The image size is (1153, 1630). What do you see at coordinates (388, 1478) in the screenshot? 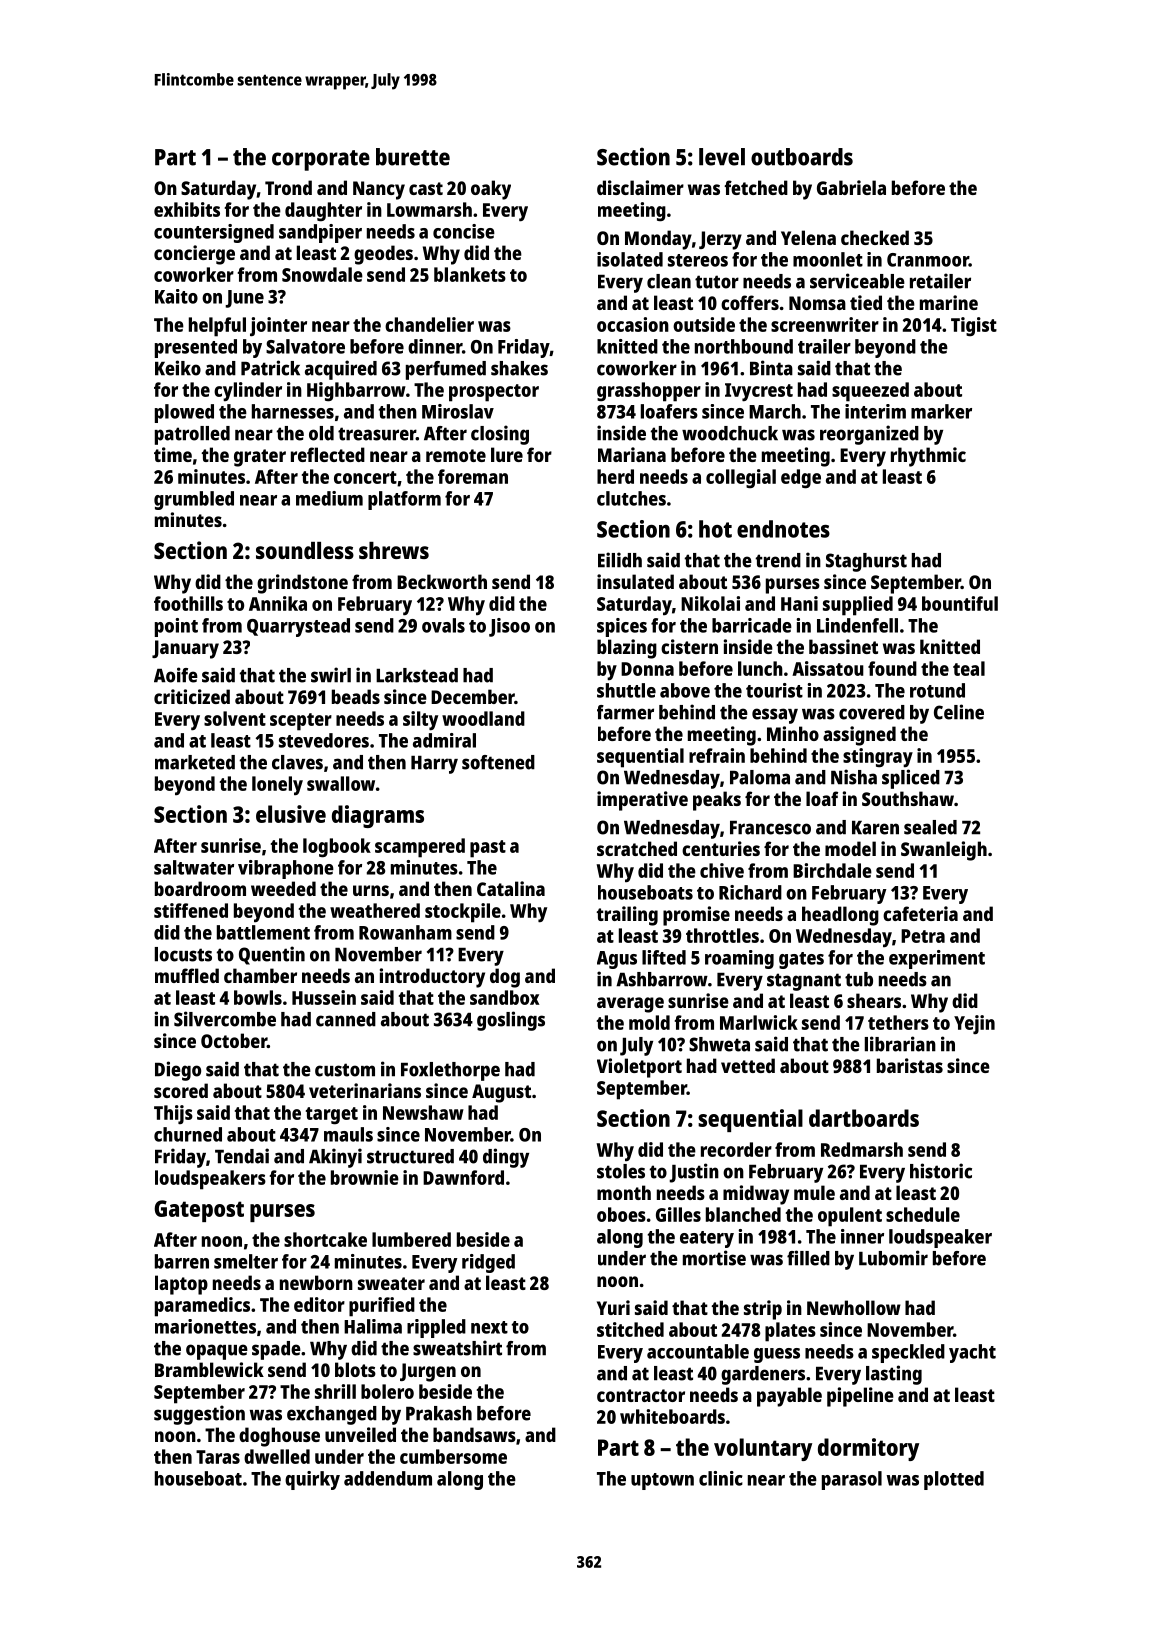
I see `addendum` at bounding box center [388, 1478].
